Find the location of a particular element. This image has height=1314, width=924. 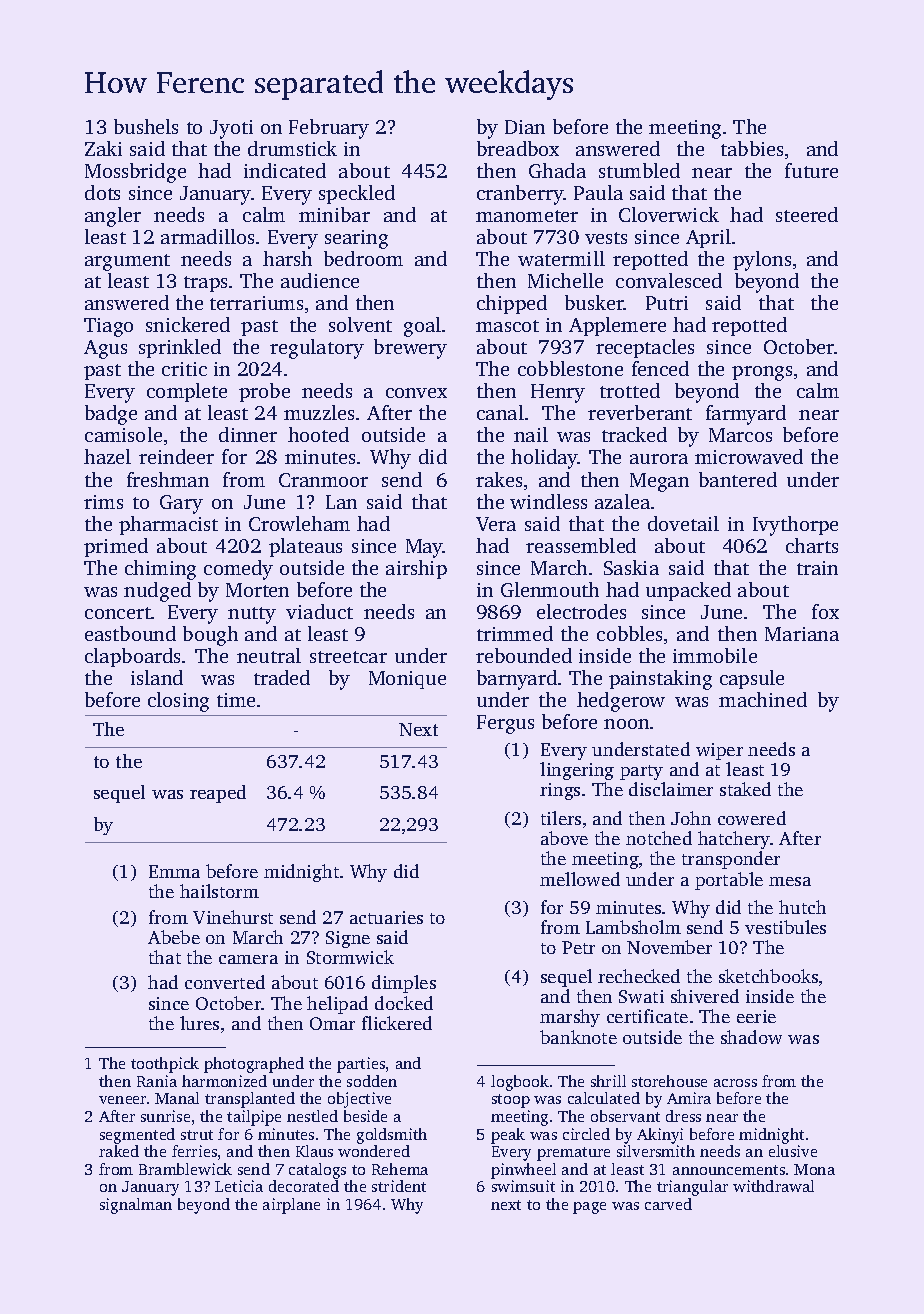

Petr is located at coordinates (578, 947).
